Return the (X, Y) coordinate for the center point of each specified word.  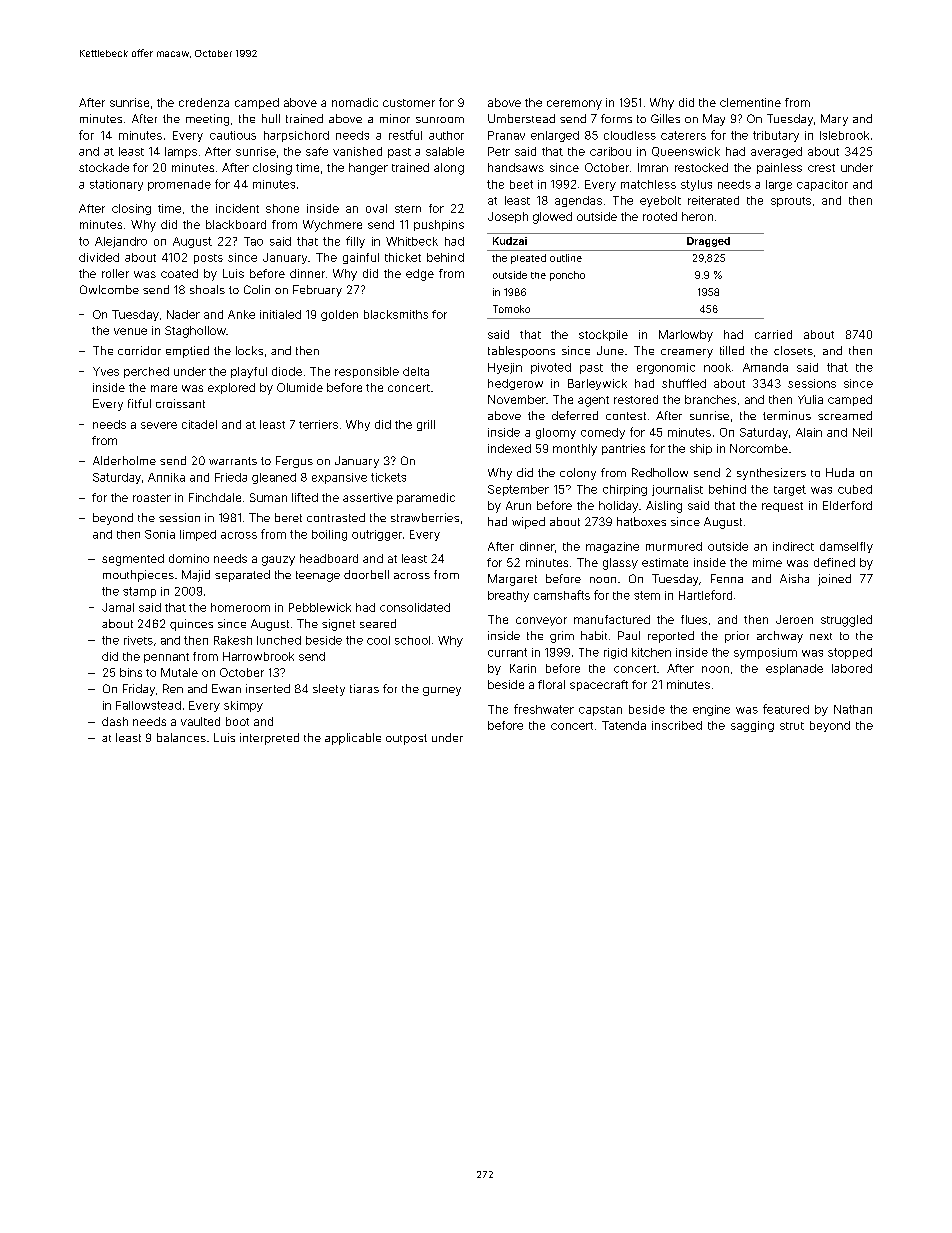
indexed (509, 448)
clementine (750, 102)
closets (793, 350)
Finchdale (215, 497)
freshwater (544, 709)
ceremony (574, 105)
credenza (204, 102)
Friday (139, 690)
